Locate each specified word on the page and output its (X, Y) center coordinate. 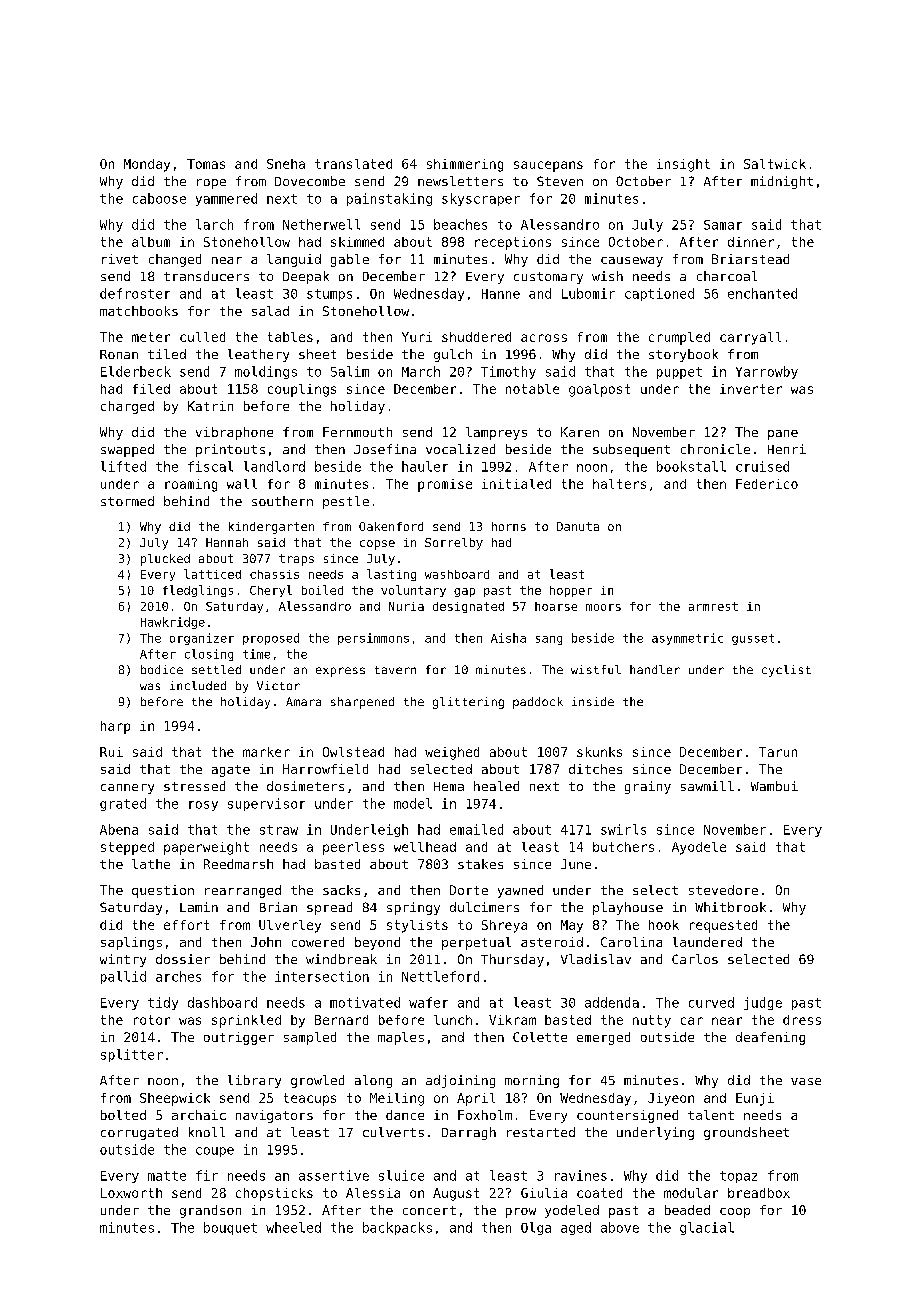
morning (532, 1081)
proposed (271, 639)
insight (683, 165)
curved (711, 1002)
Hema (449, 786)
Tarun (778, 752)
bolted (123, 1115)
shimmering (465, 165)
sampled (310, 1038)
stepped (127, 848)
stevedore (723, 890)
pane (783, 435)
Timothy (508, 372)
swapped (127, 450)
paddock (538, 703)
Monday (147, 165)
